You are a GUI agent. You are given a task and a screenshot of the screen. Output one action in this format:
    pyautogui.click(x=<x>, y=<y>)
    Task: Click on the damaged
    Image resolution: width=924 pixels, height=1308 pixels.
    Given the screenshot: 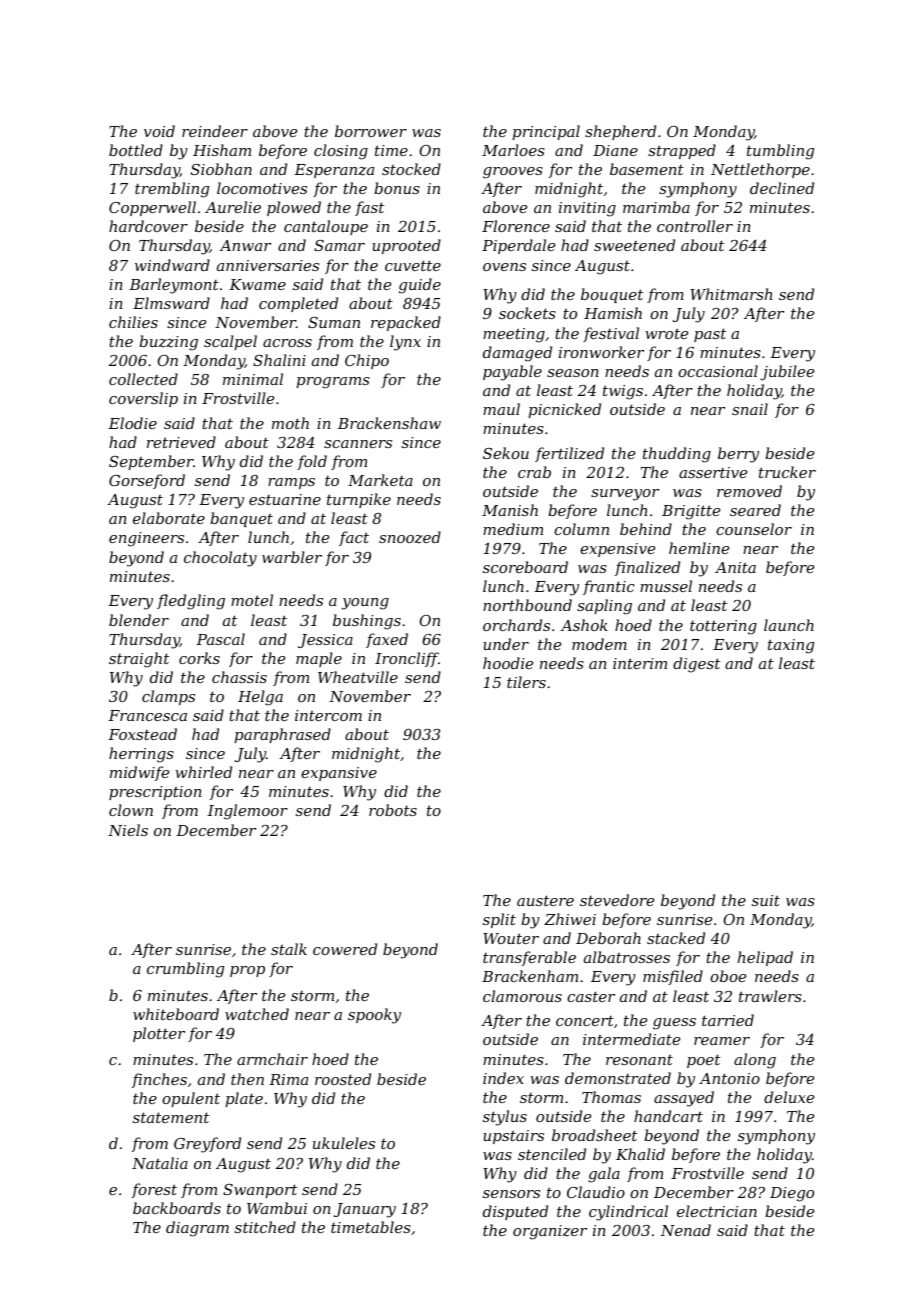 What is the action you would take?
    pyautogui.click(x=517, y=354)
